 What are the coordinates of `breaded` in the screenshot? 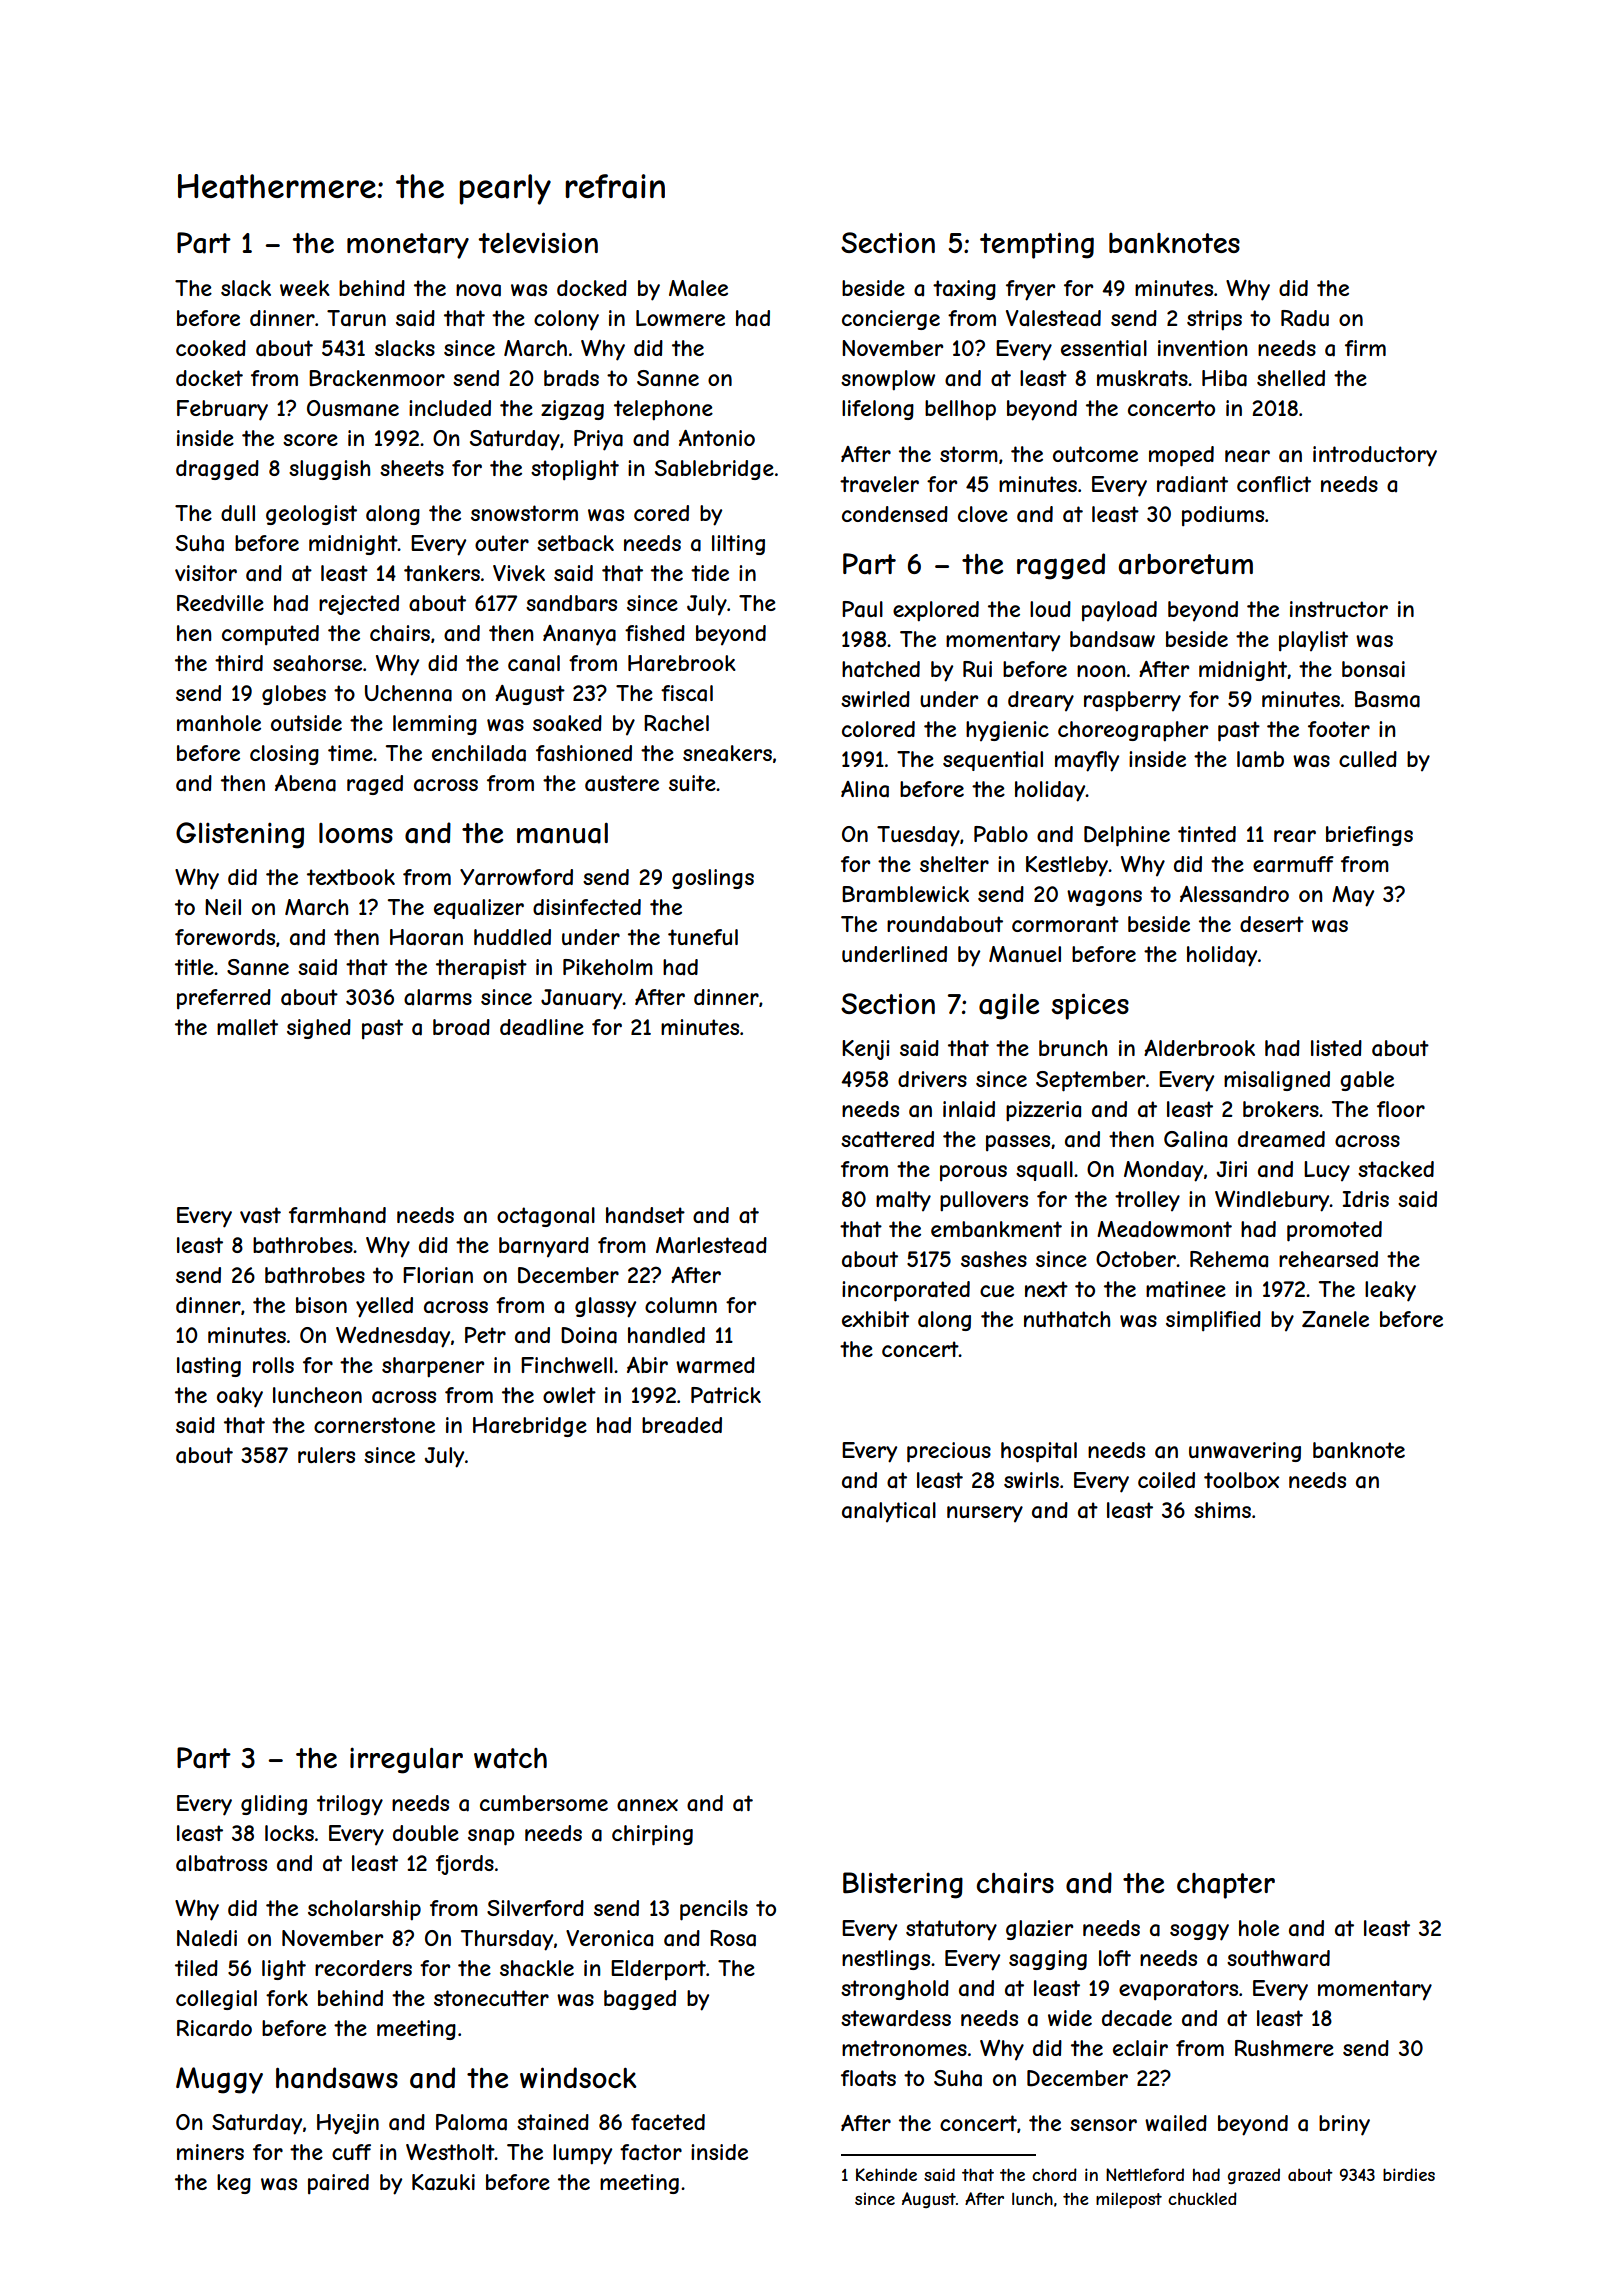 It's located at (682, 1425).
